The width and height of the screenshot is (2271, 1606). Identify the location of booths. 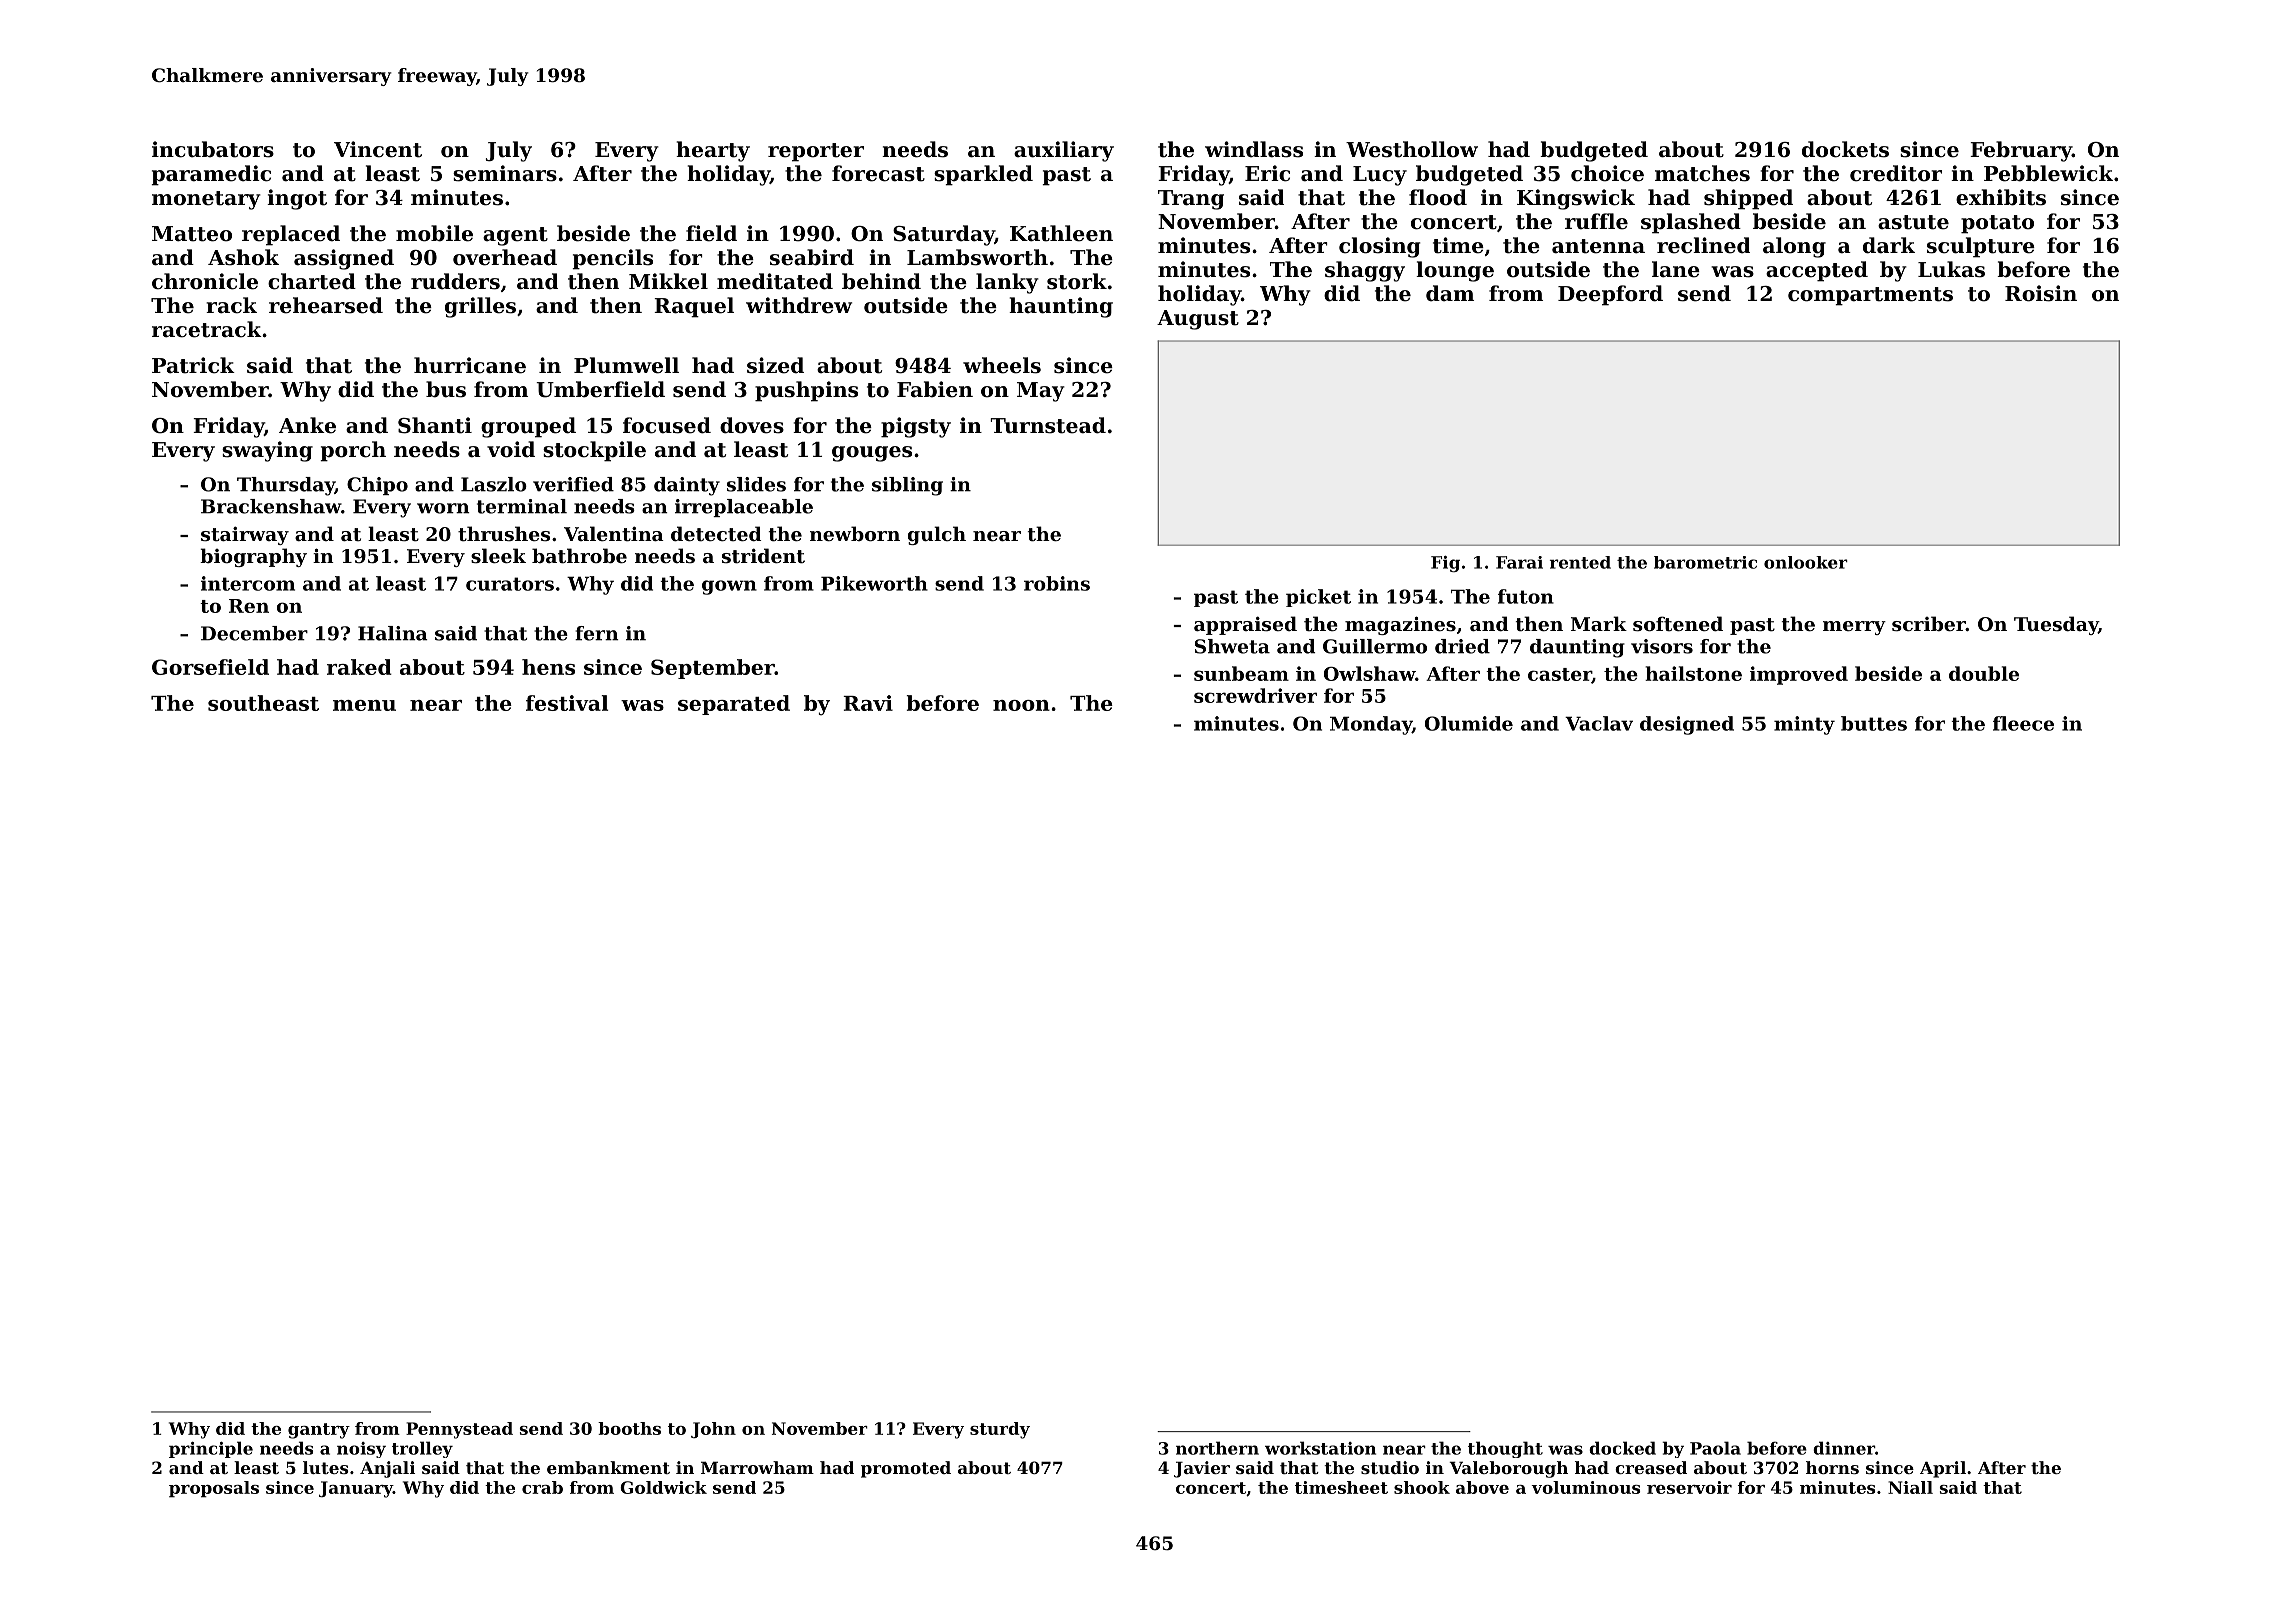
(629, 1428).
